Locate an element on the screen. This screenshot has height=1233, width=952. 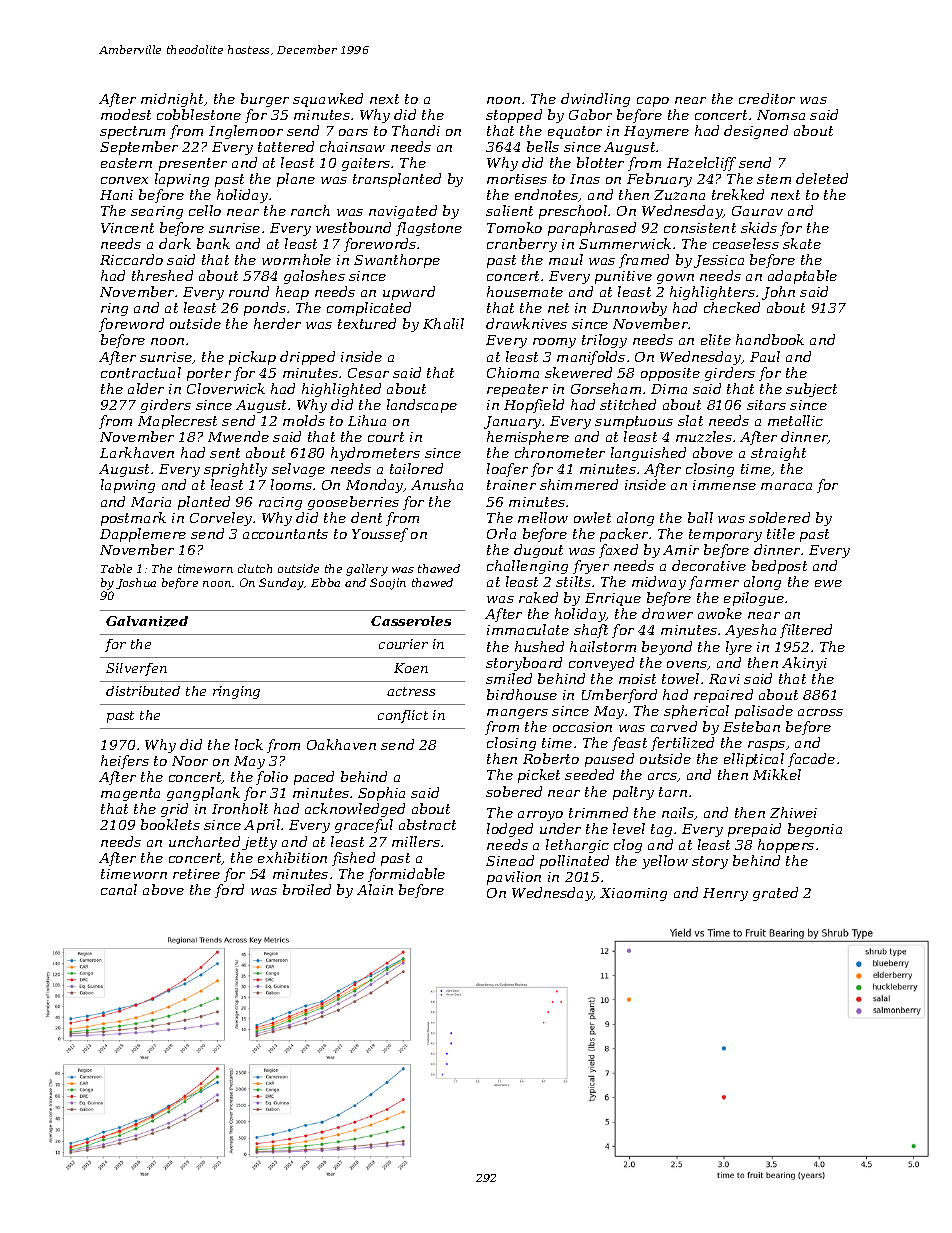
Youssef is located at coordinates (380, 535).
